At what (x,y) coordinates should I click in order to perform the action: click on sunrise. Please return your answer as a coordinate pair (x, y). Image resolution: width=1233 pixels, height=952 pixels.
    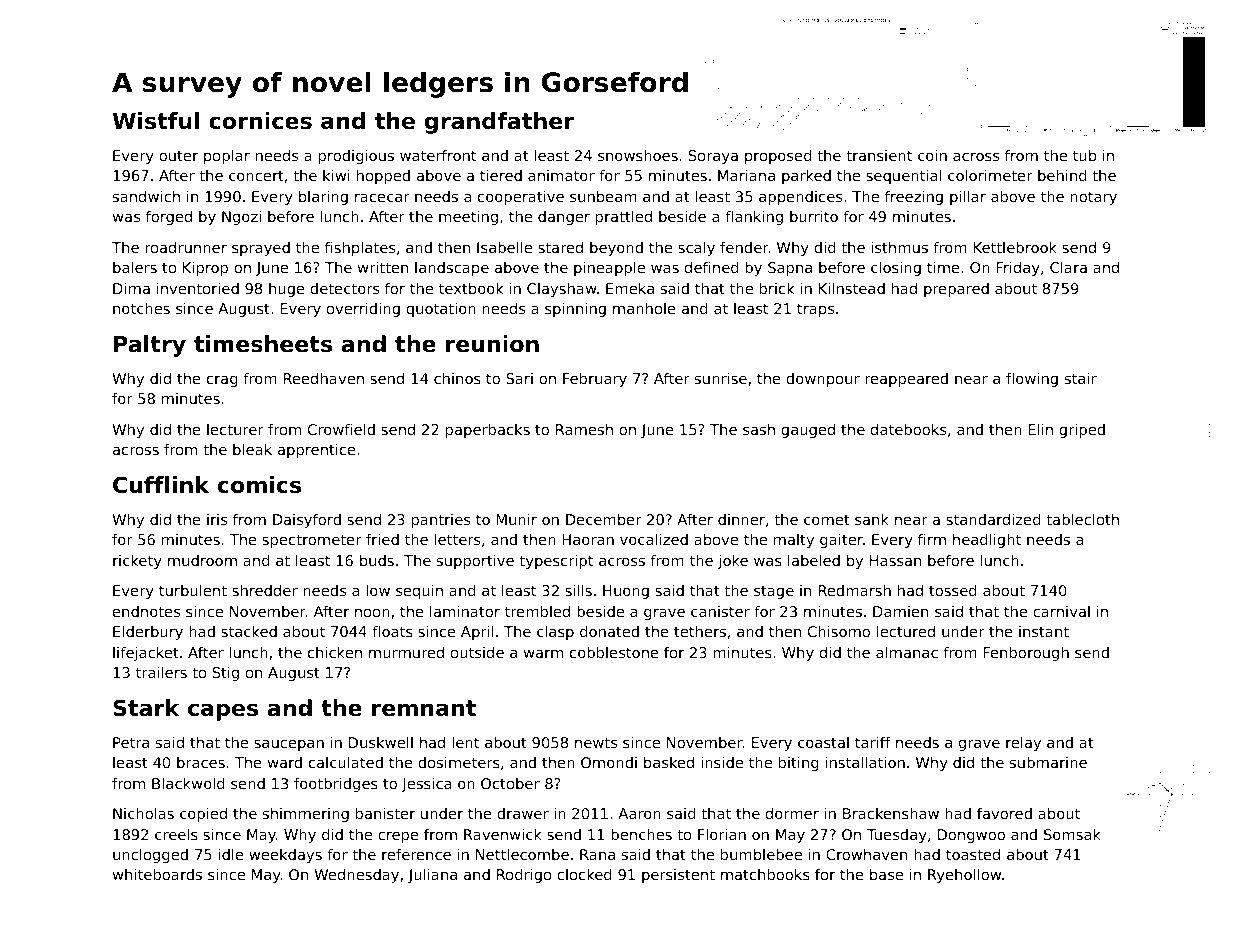
    Looking at the image, I should click on (721, 378).
